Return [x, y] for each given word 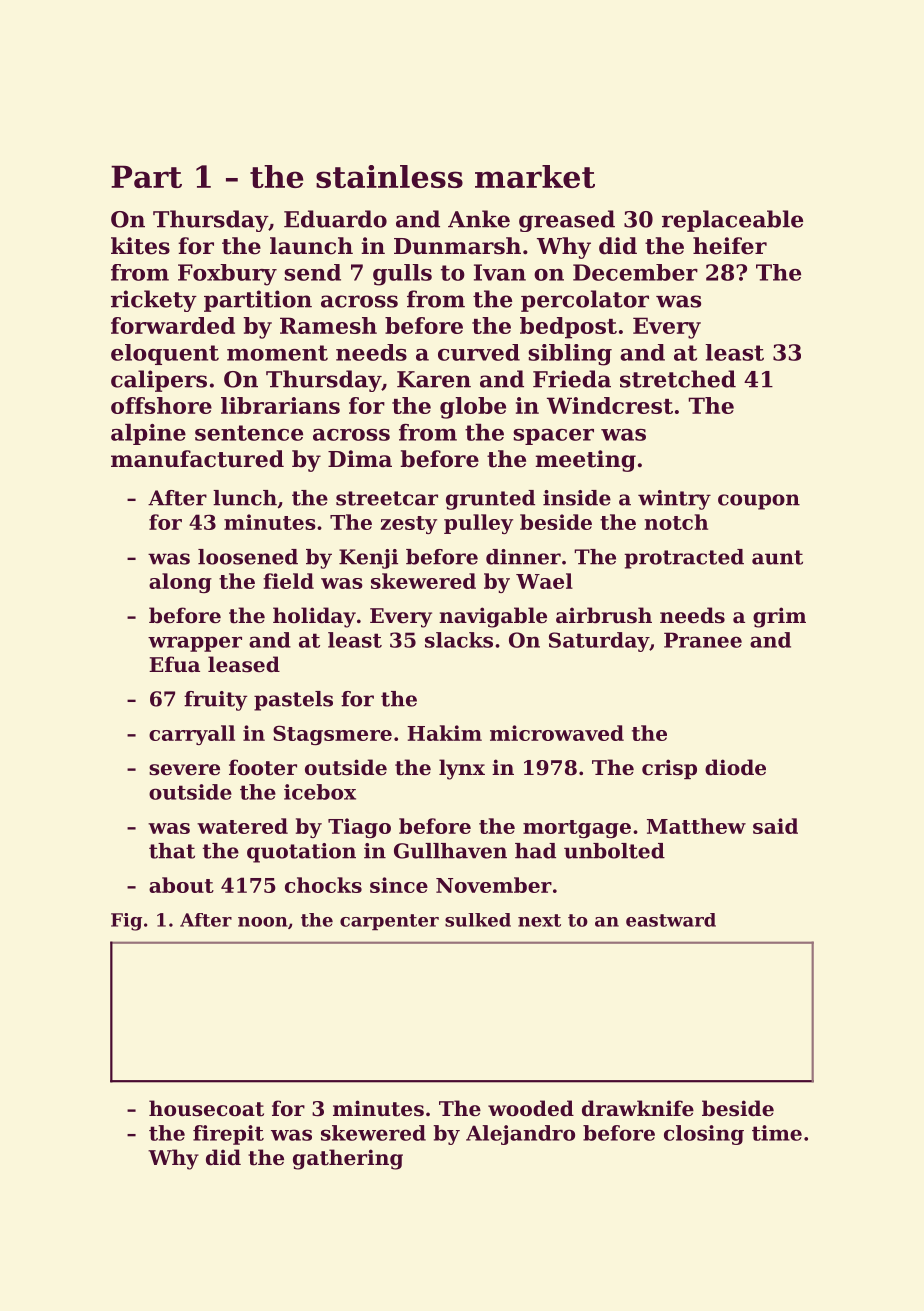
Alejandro [520, 1135]
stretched [678, 379]
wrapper [195, 644]
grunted [490, 500]
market [535, 176]
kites [140, 246]
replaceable [732, 221]
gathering [348, 1159]
